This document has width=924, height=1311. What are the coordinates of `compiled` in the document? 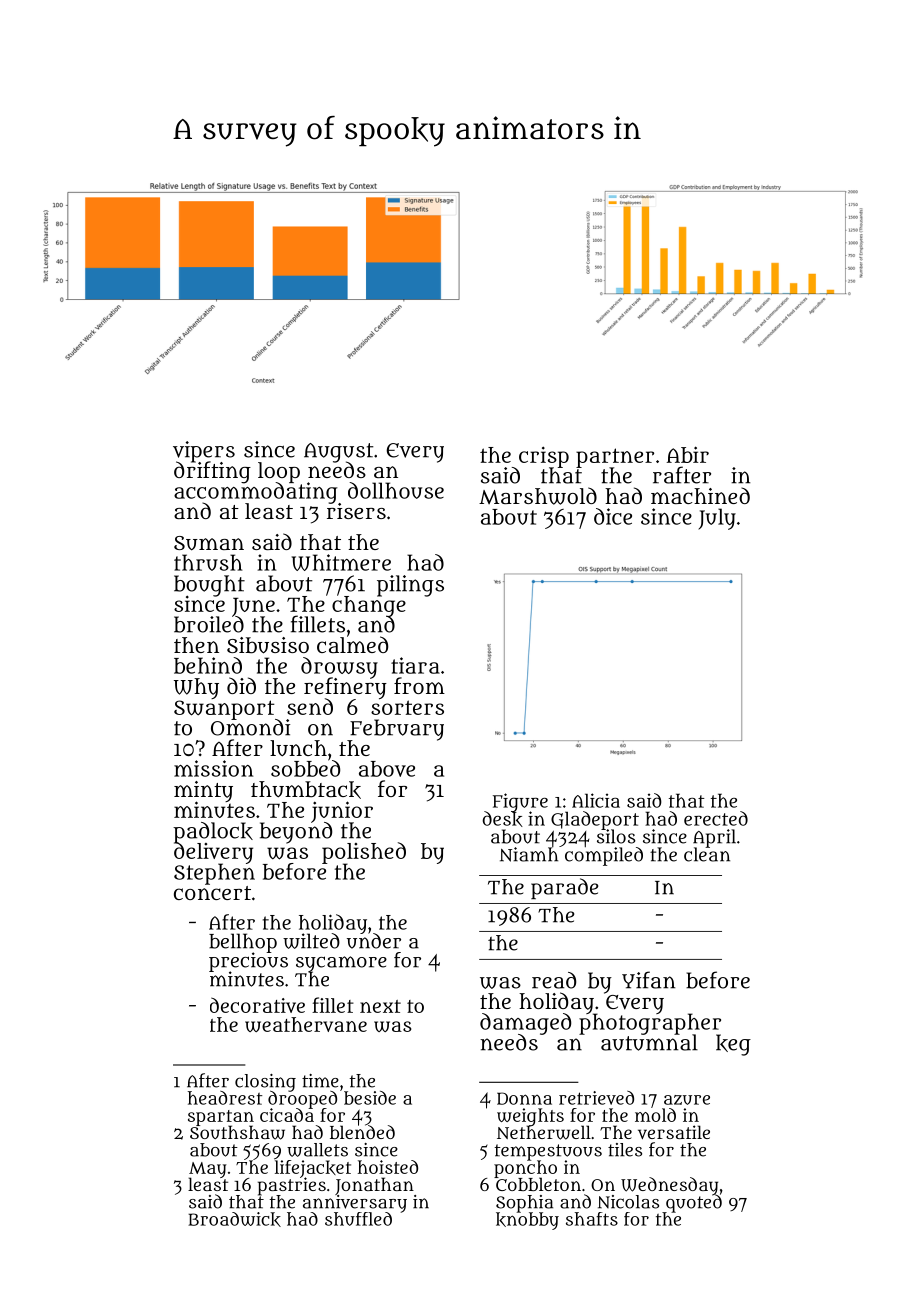 It's located at (604, 856).
